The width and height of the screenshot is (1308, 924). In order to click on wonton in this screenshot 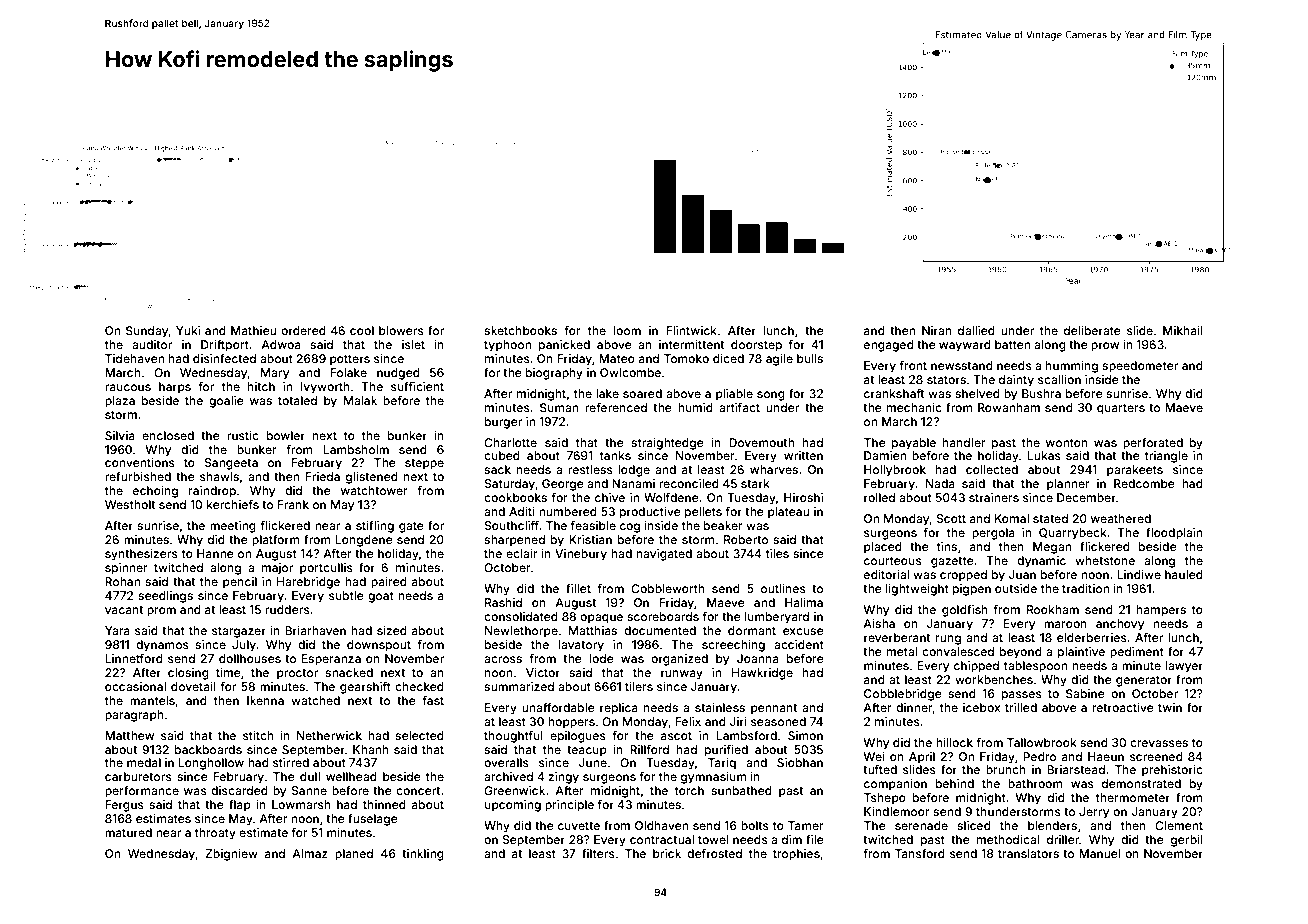, I will do `click(1067, 443)`.
